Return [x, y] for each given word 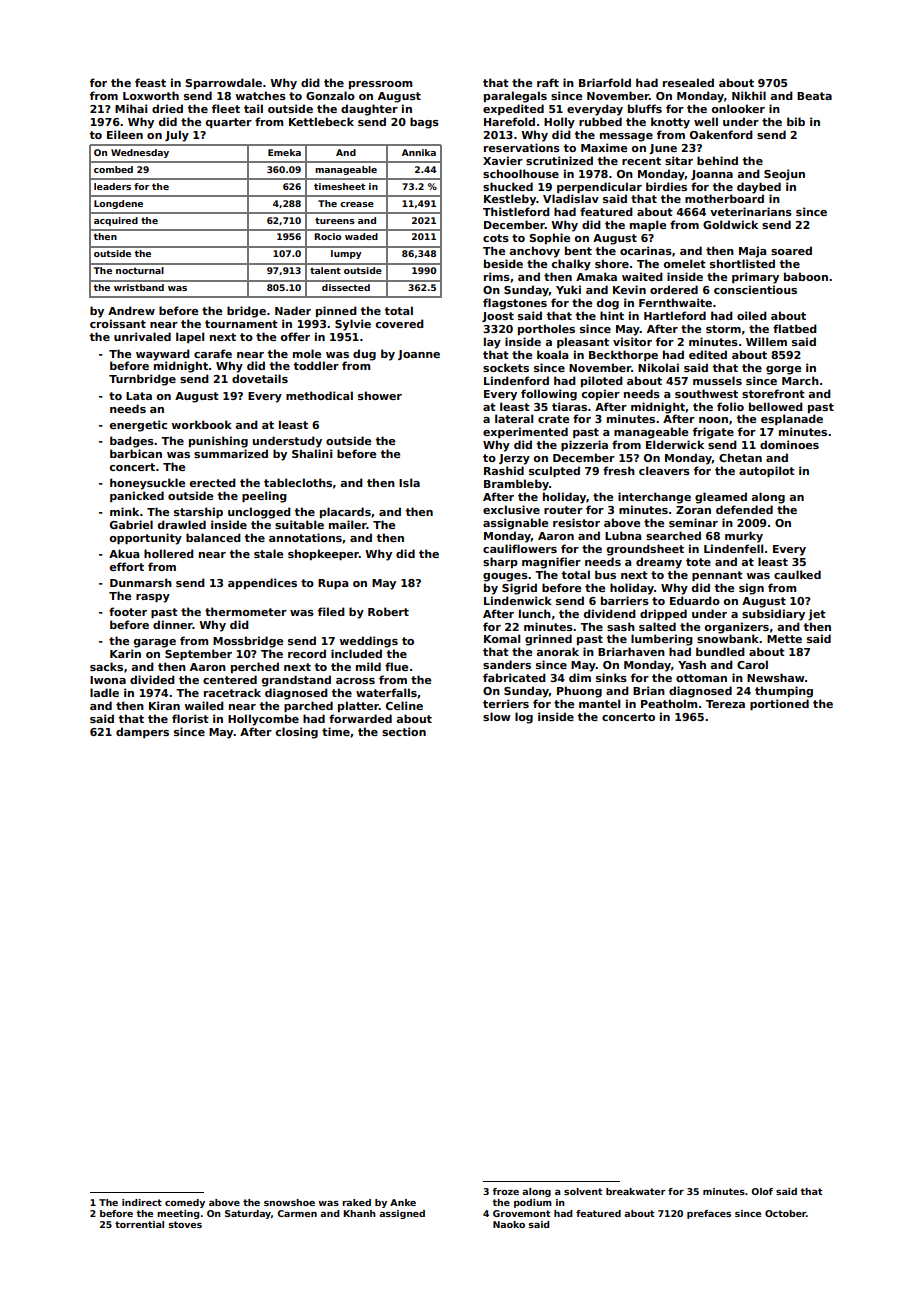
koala [552, 354]
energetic [138, 426]
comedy [185, 1203]
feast [150, 82]
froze [505, 1191]
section [404, 731]
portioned [779, 704]
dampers [142, 732]
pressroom [380, 85]
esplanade [792, 419]
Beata [814, 96]
